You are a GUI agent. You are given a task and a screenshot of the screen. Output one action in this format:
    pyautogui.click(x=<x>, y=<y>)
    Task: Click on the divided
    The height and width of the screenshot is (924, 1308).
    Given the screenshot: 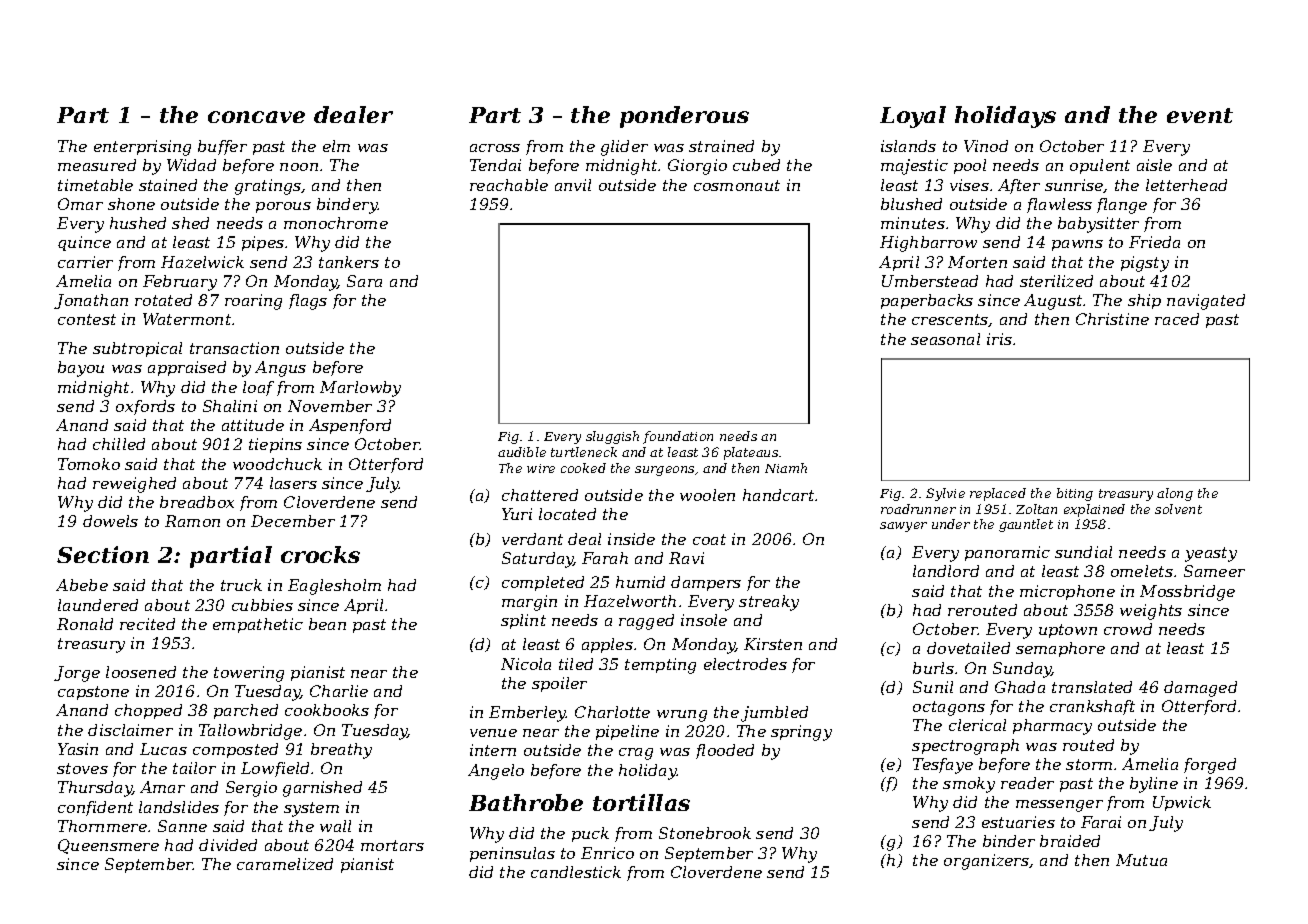 What is the action you would take?
    pyautogui.click(x=228, y=845)
